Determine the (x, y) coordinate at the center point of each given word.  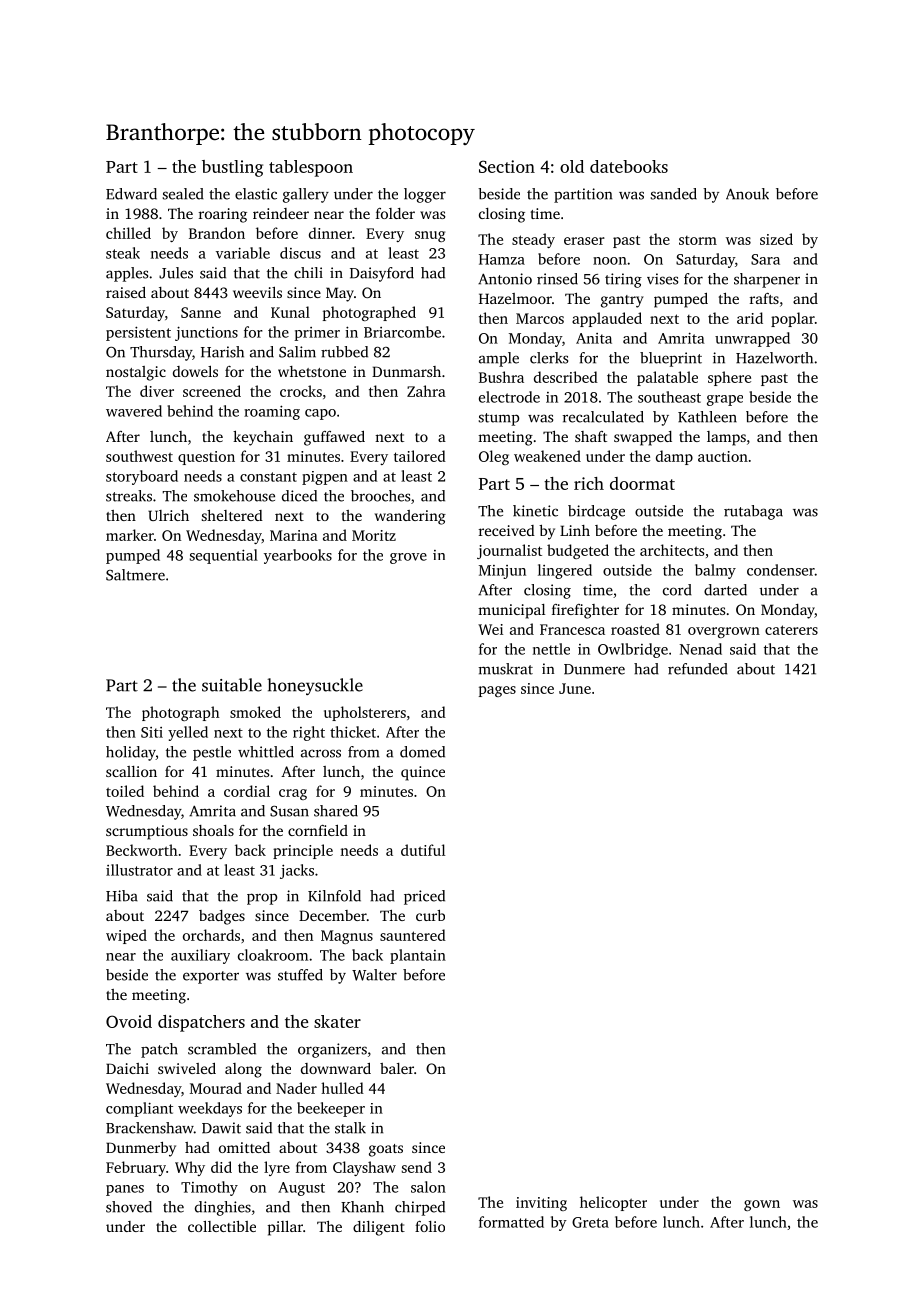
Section (507, 166)
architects (672, 550)
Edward (131, 194)
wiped (126, 936)
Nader (296, 1088)
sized (776, 239)
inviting (541, 1204)
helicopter (613, 1203)
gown (762, 1205)
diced (299, 496)
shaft (591, 436)
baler (397, 1068)
